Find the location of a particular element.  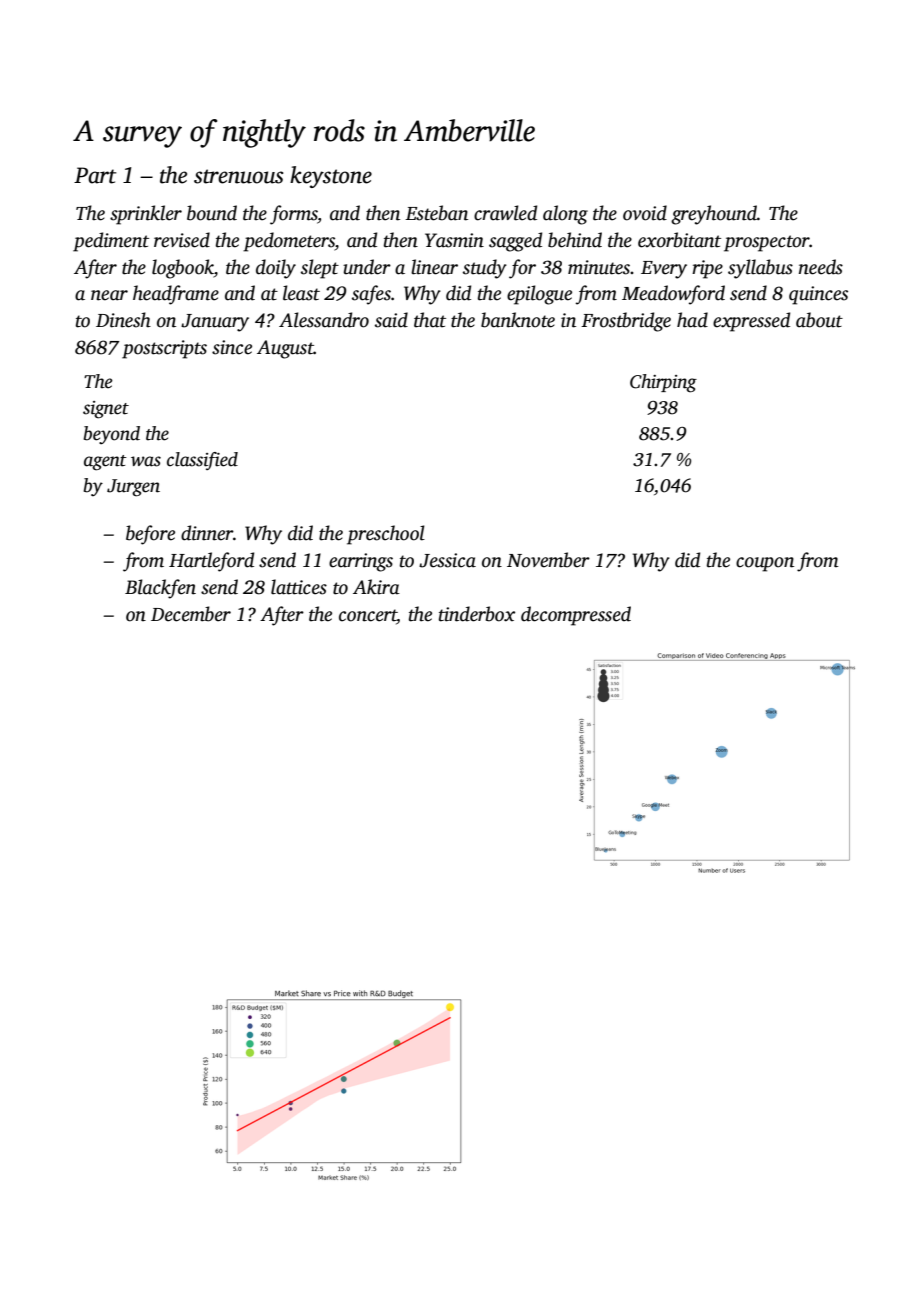

classified is located at coordinates (202, 461).
